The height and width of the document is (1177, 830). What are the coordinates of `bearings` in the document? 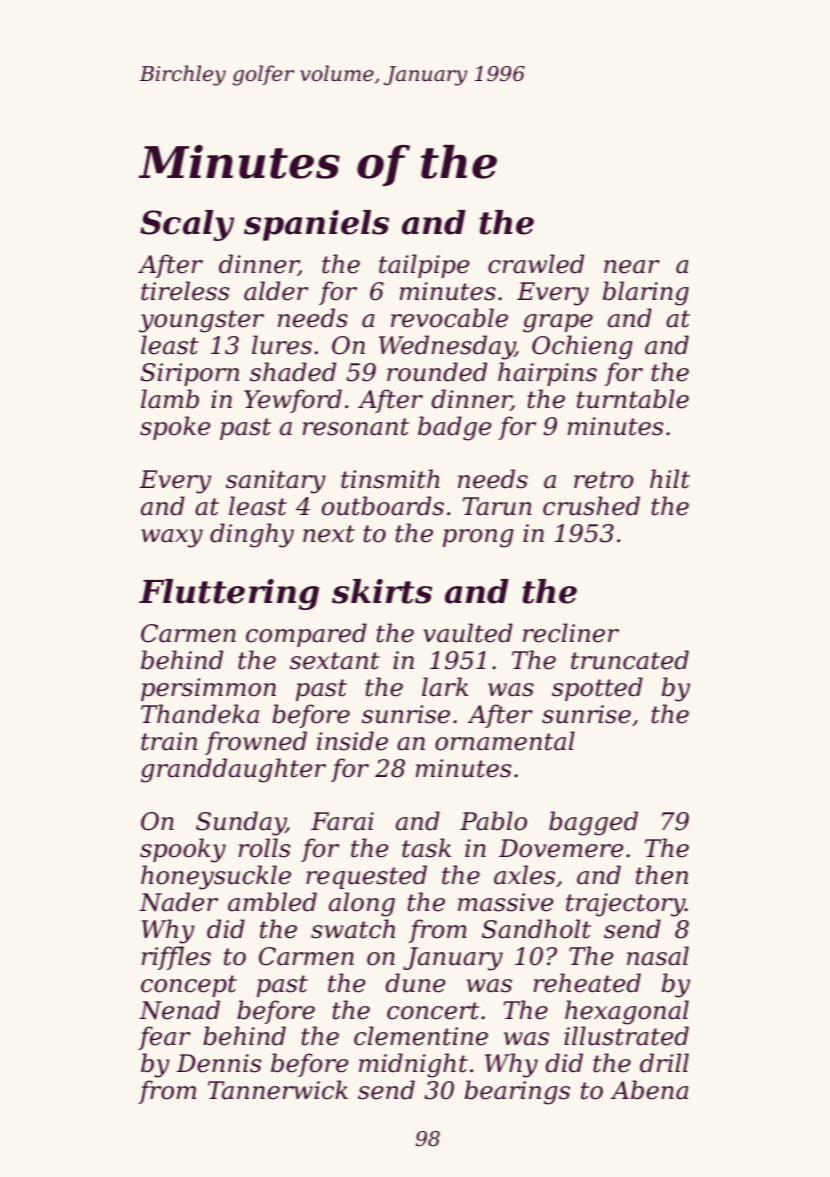 It's located at (517, 1092).
